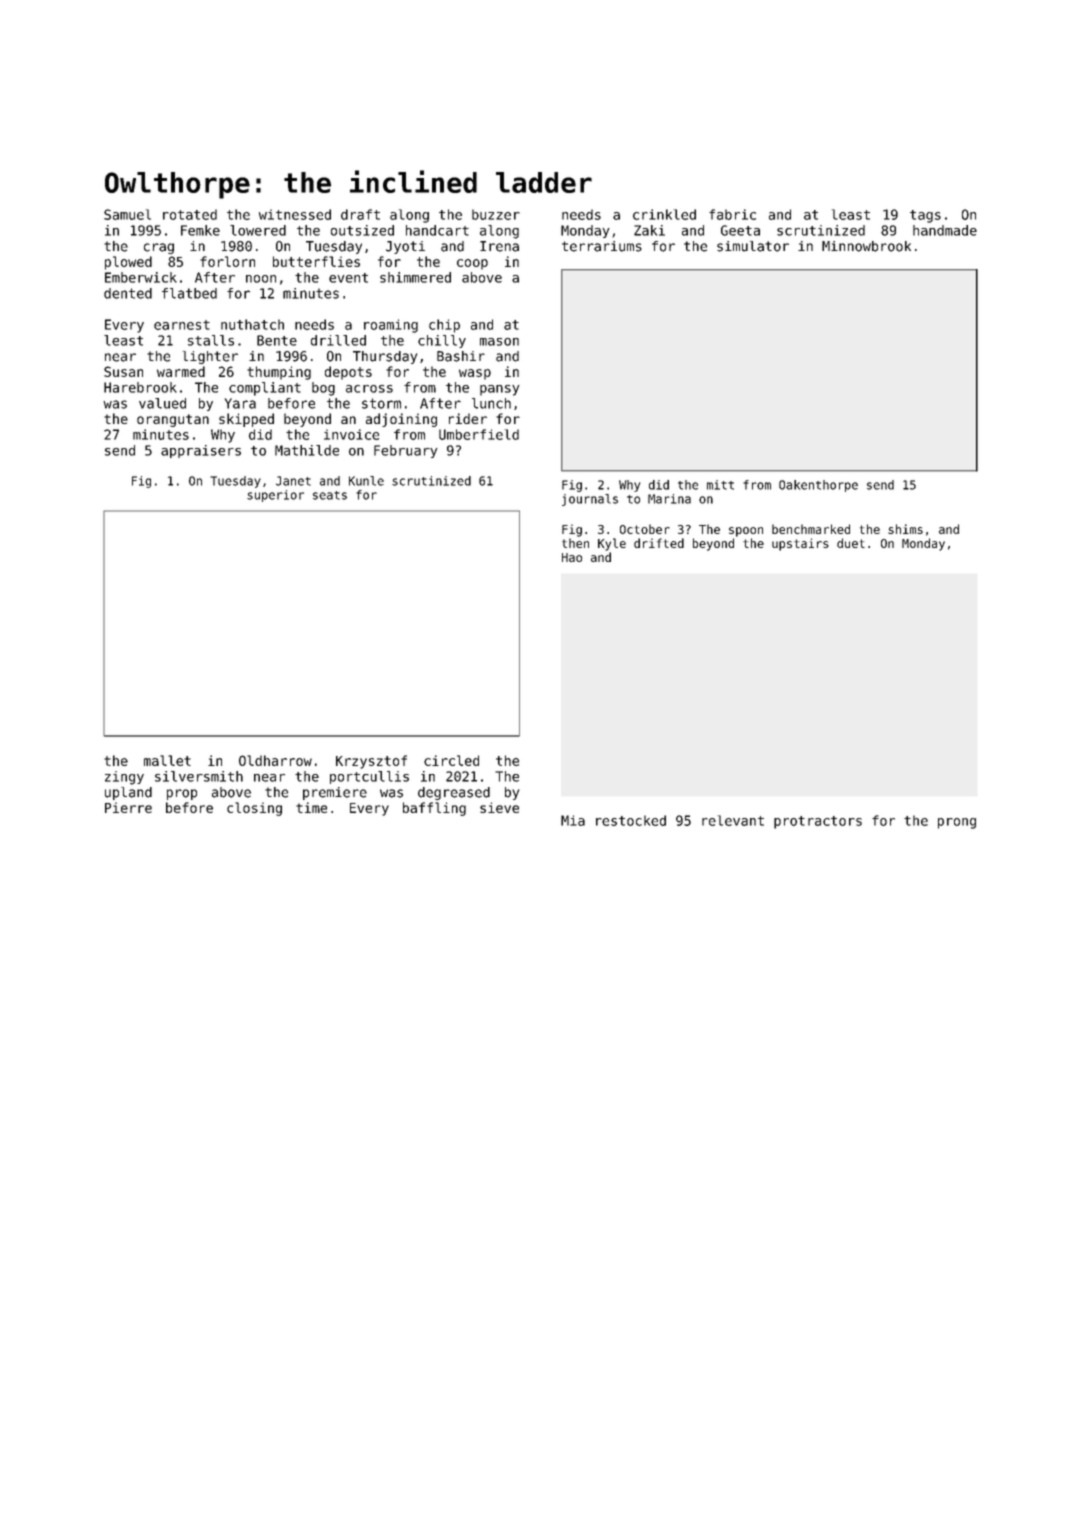 This image has height=1536, width=1081. What do you see at coordinates (275, 760) in the image?
I see `Oldharrow` at bounding box center [275, 760].
